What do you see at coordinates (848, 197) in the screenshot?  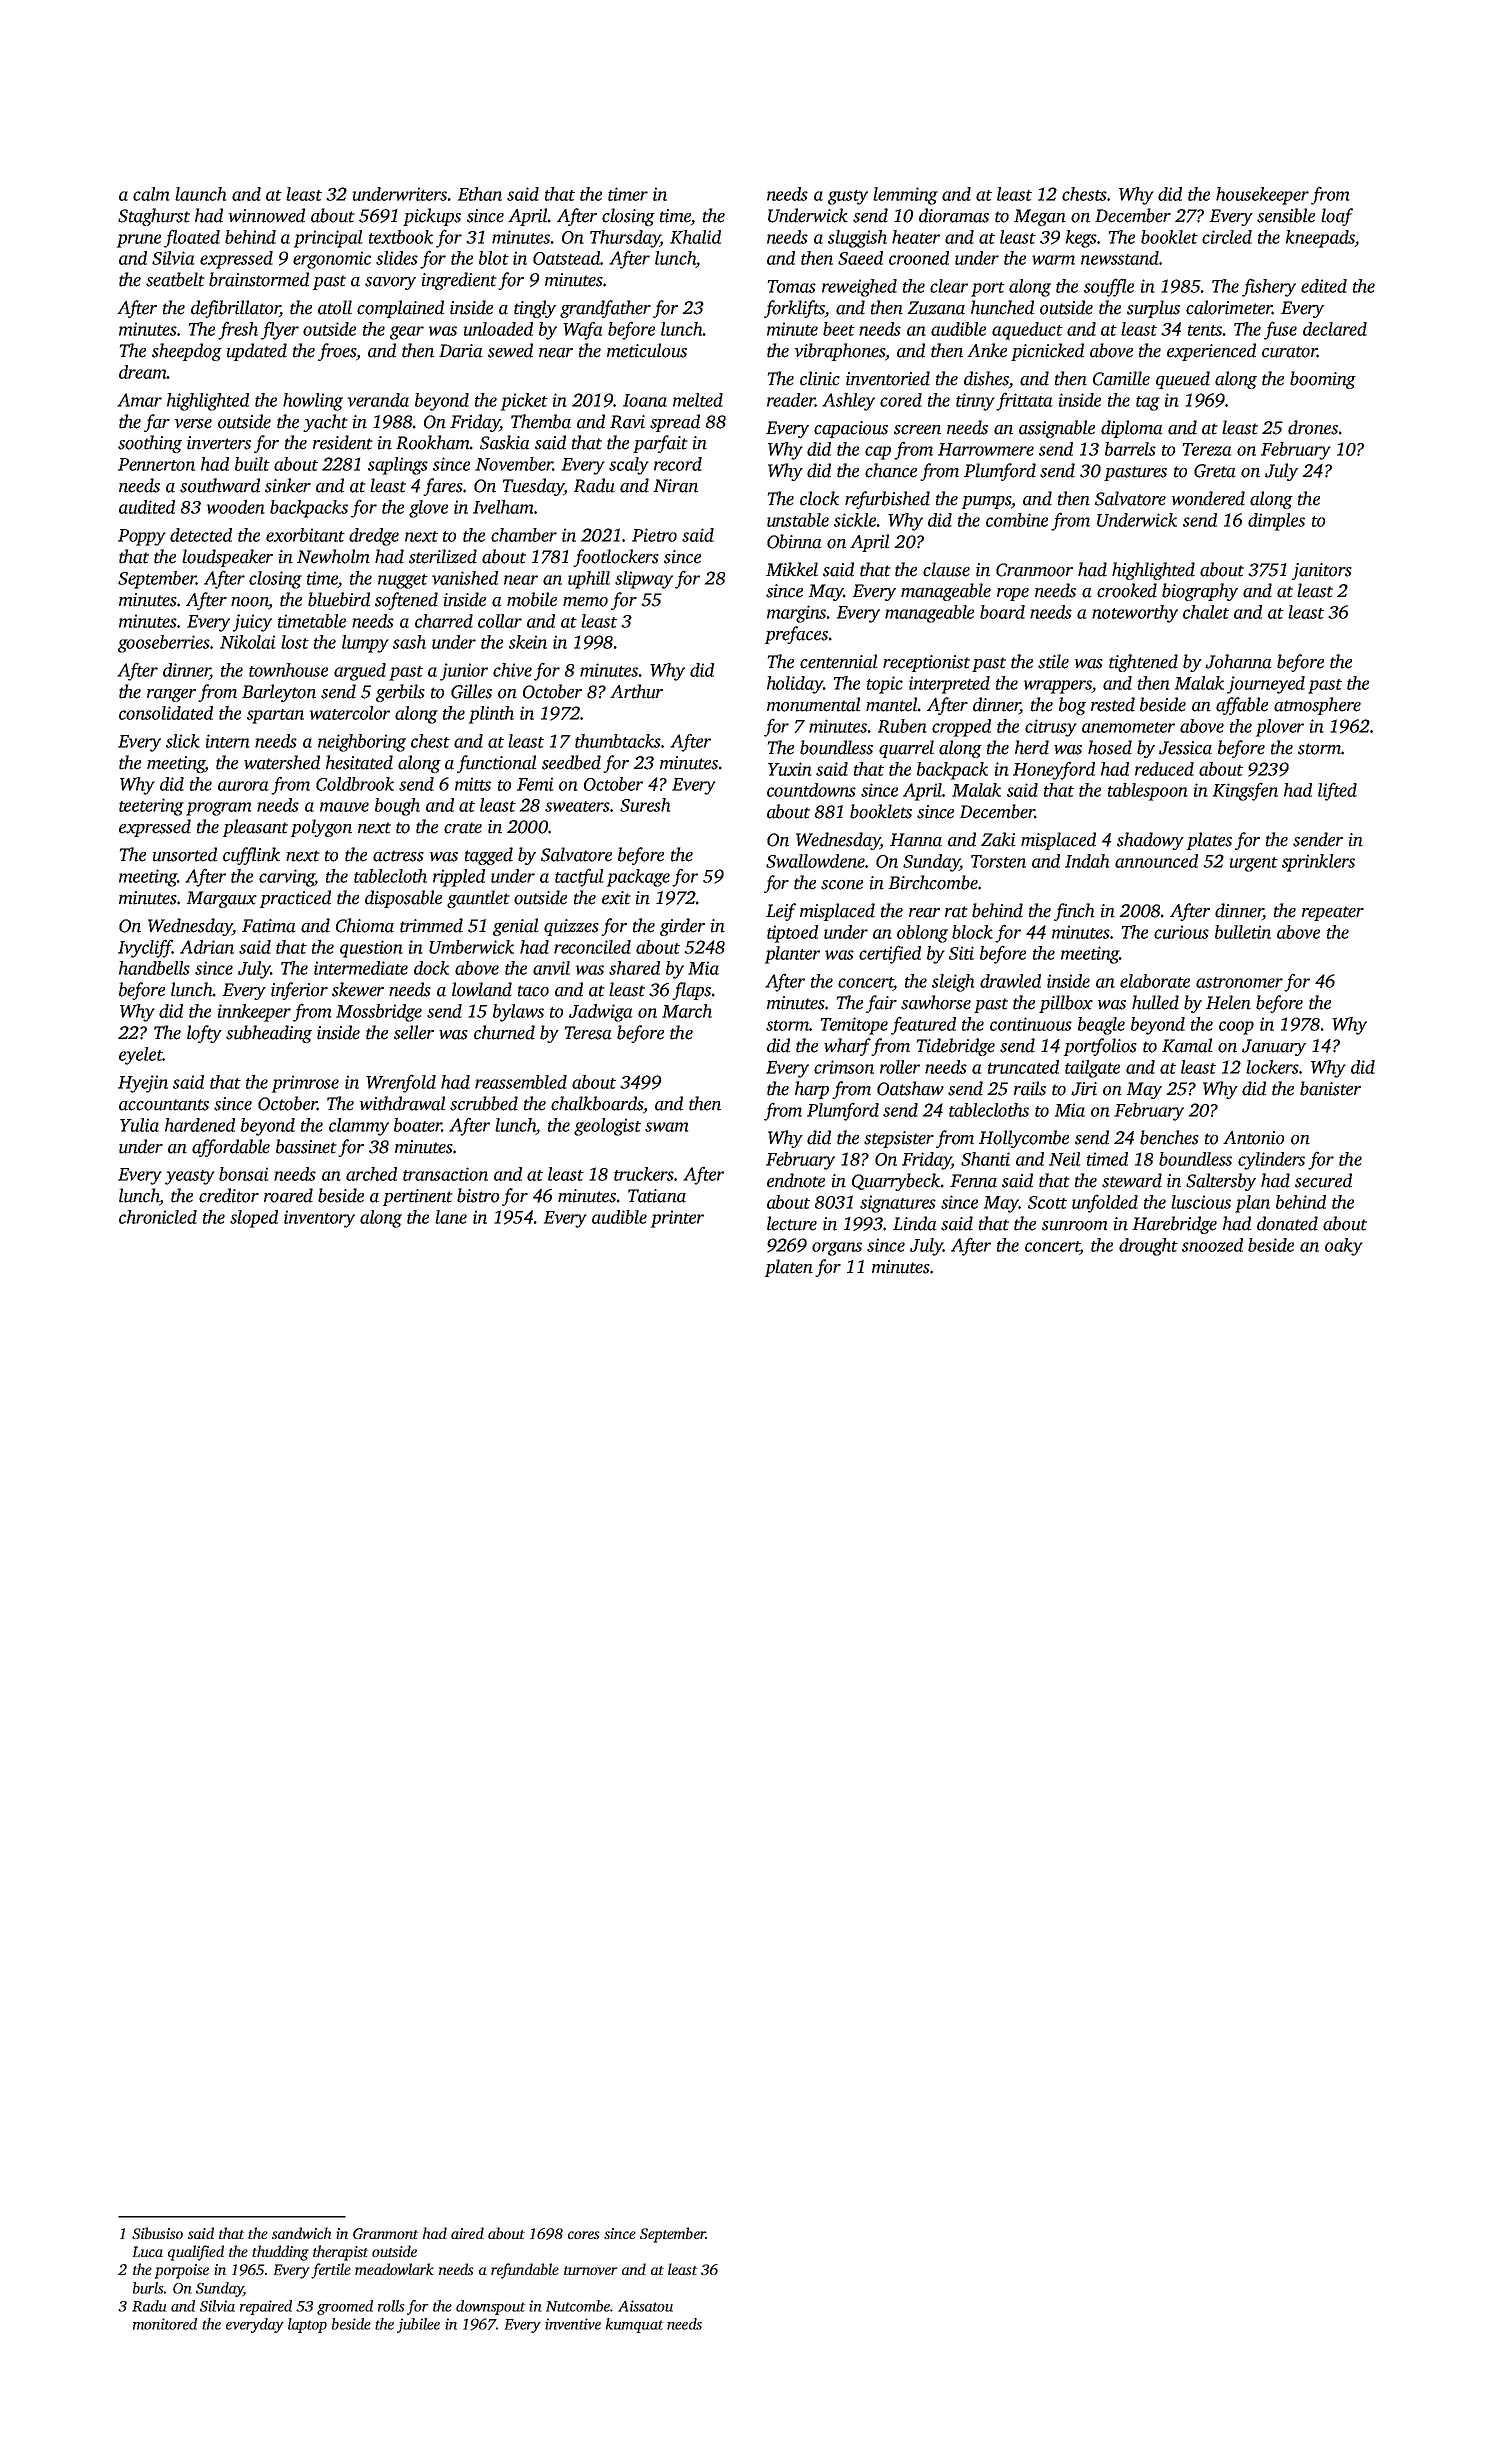 I see `gusty` at bounding box center [848, 197].
